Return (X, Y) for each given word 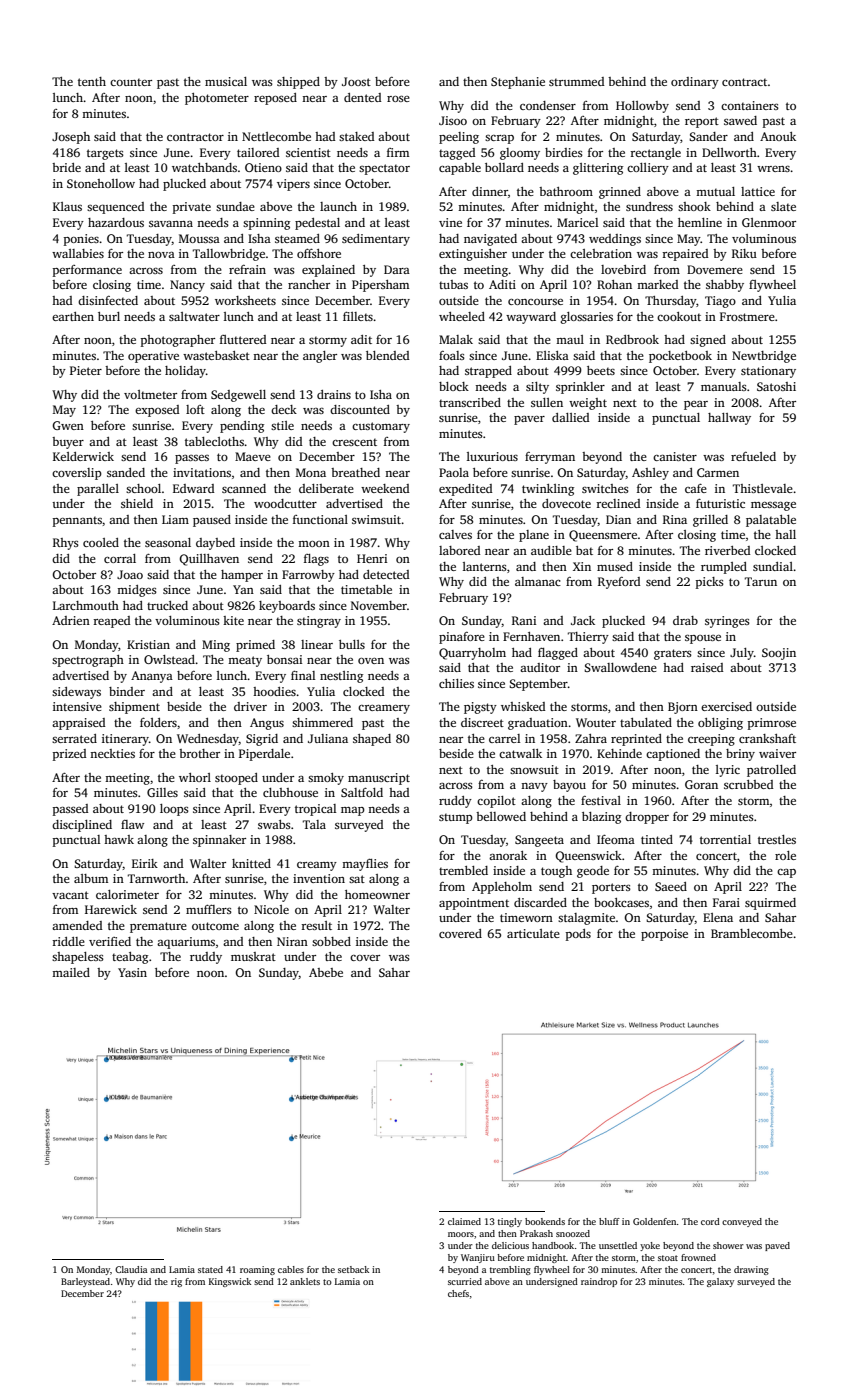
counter (131, 82)
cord (710, 1221)
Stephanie (518, 83)
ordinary (695, 83)
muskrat (253, 956)
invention (319, 878)
